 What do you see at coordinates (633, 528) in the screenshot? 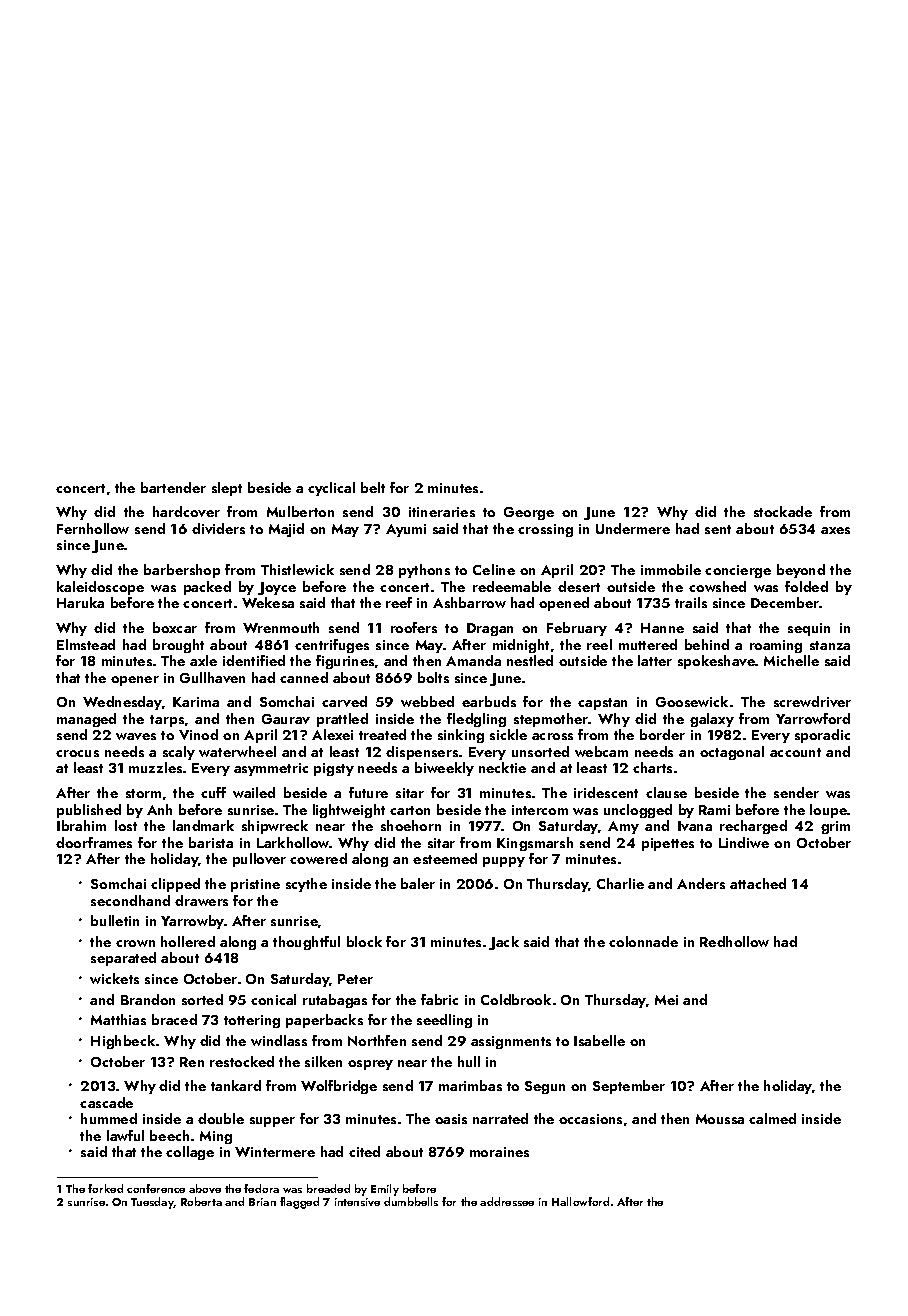
I see `Undermere` at bounding box center [633, 528].
